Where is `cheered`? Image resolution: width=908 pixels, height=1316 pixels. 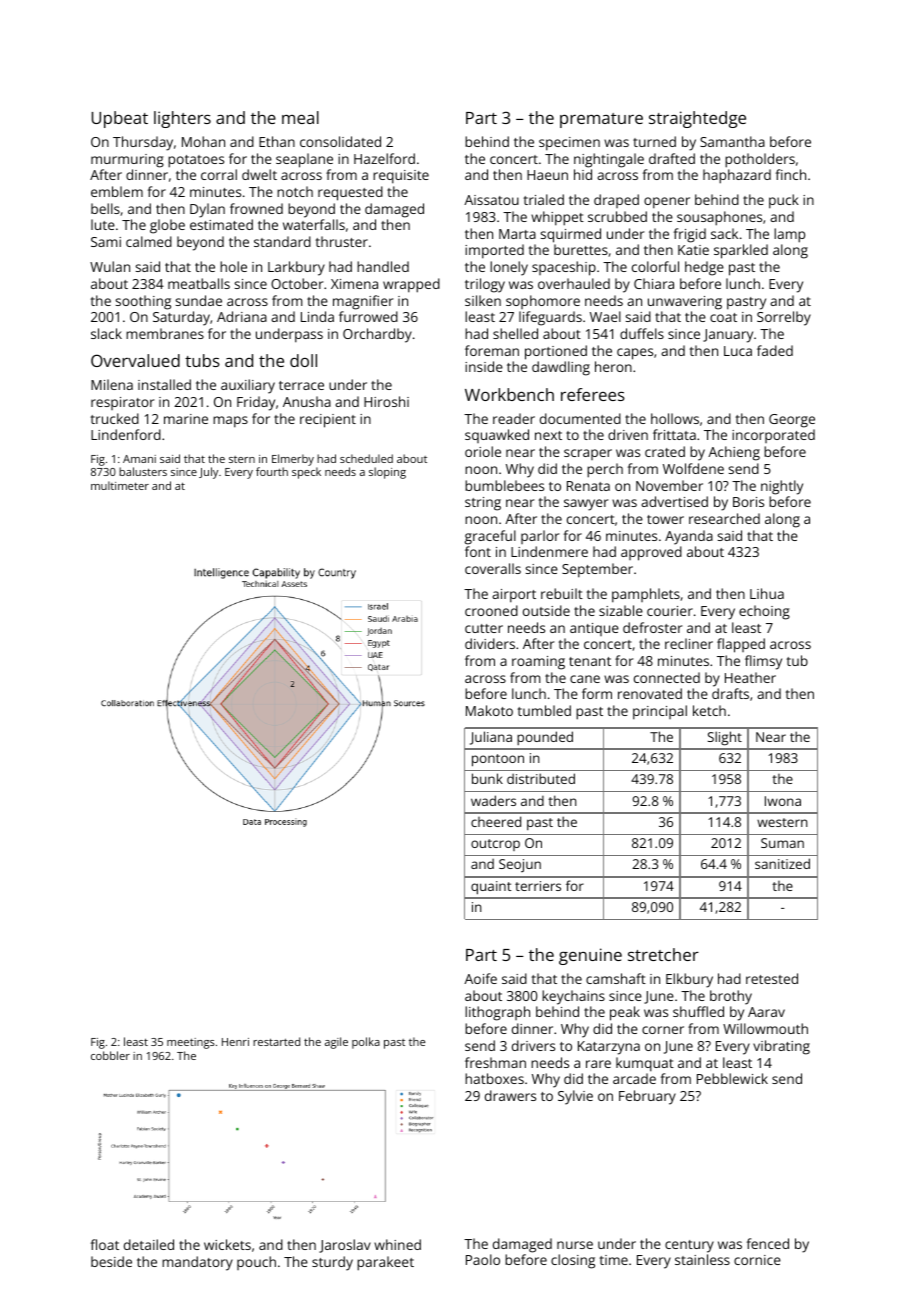 cheered is located at coordinates (496, 821).
